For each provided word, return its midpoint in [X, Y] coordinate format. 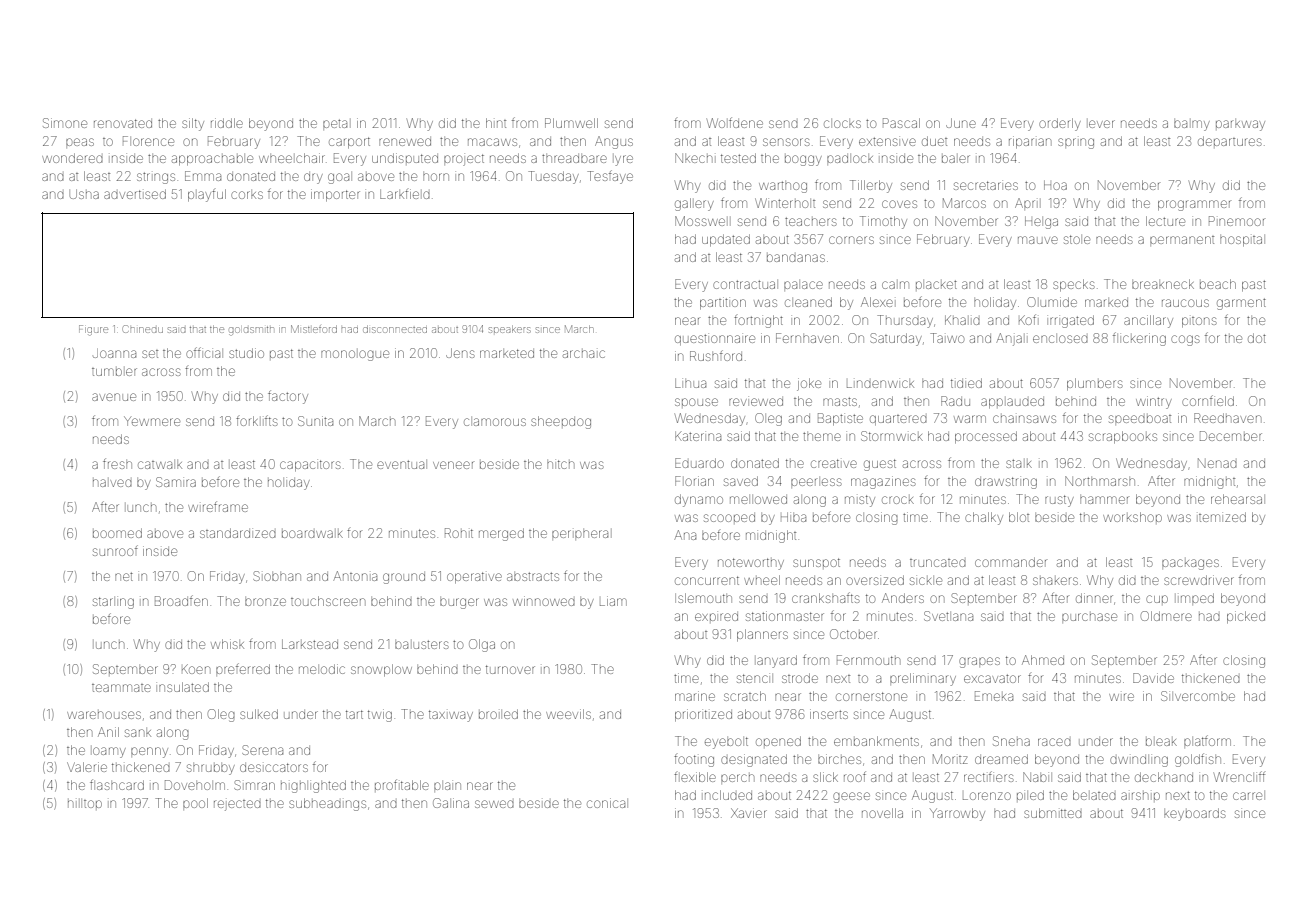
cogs [1185, 340]
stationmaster [785, 616]
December [1231, 436]
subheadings [327, 804]
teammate [121, 688]
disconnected [395, 329]
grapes [979, 662]
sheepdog [561, 422]
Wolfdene [735, 122]
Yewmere [152, 421]
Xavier [749, 813]
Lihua [690, 383]
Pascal [901, 123]
